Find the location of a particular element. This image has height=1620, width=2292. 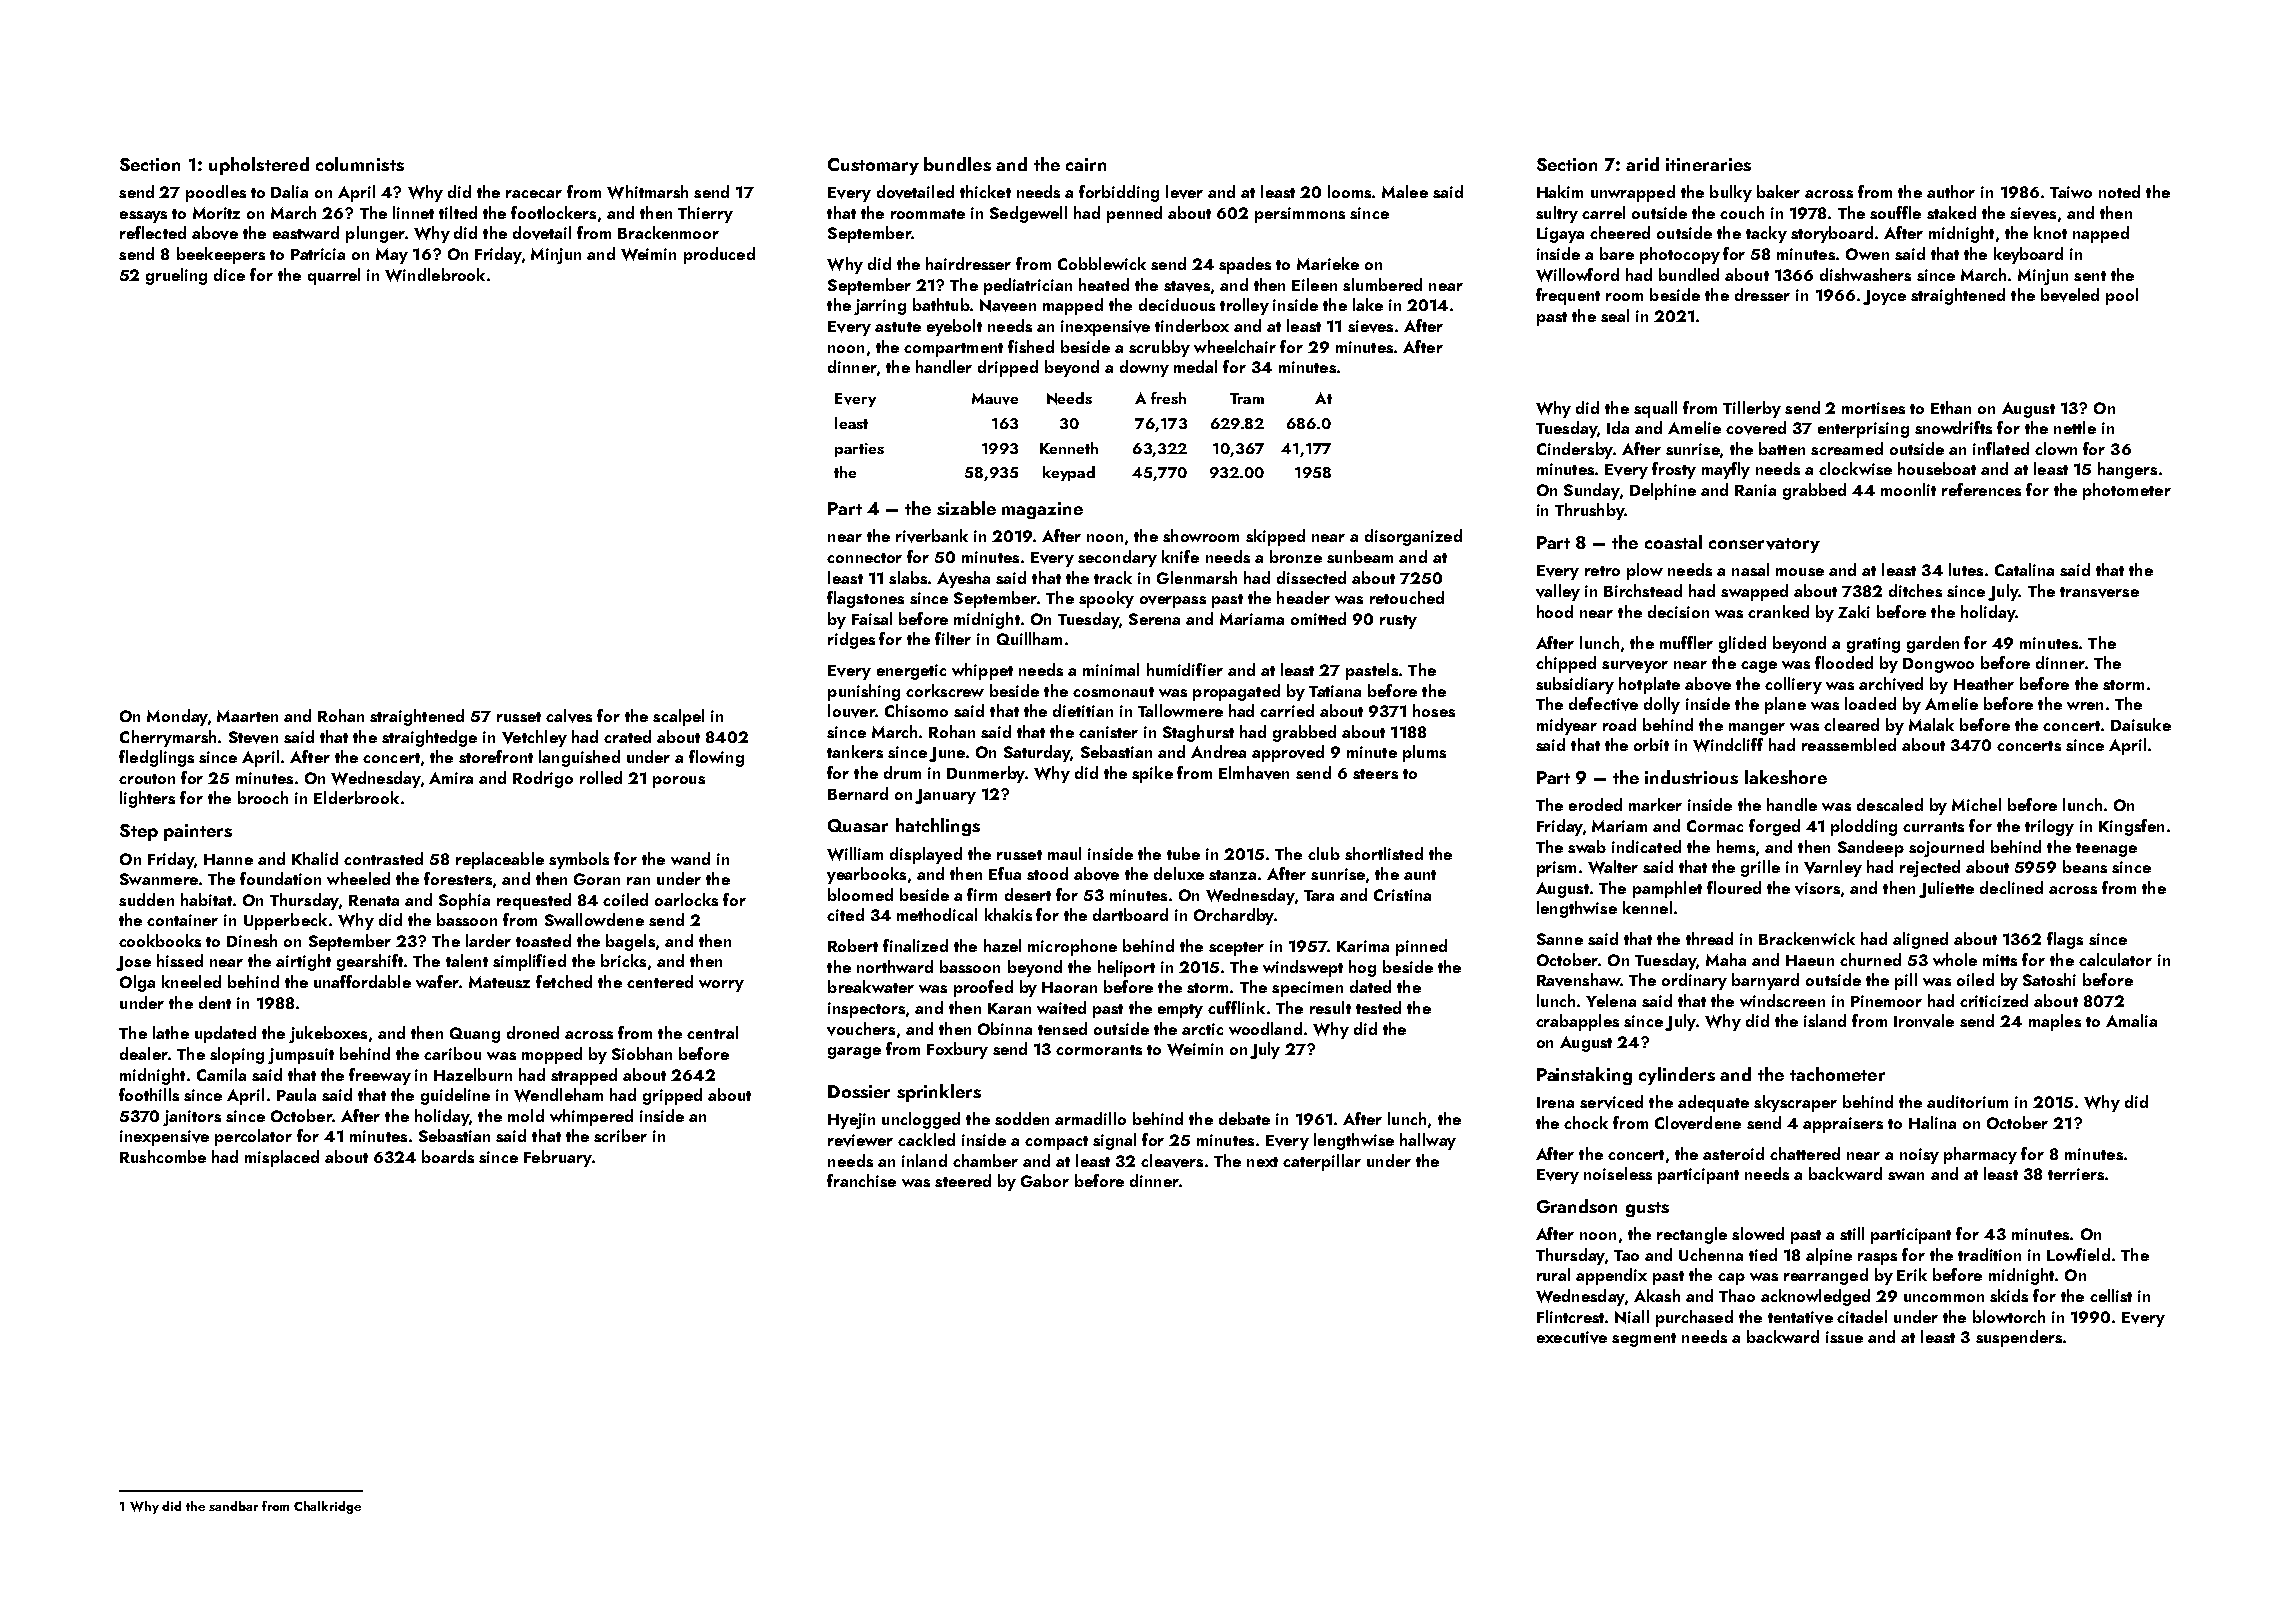

connector is located at coordinates (864, 558).
